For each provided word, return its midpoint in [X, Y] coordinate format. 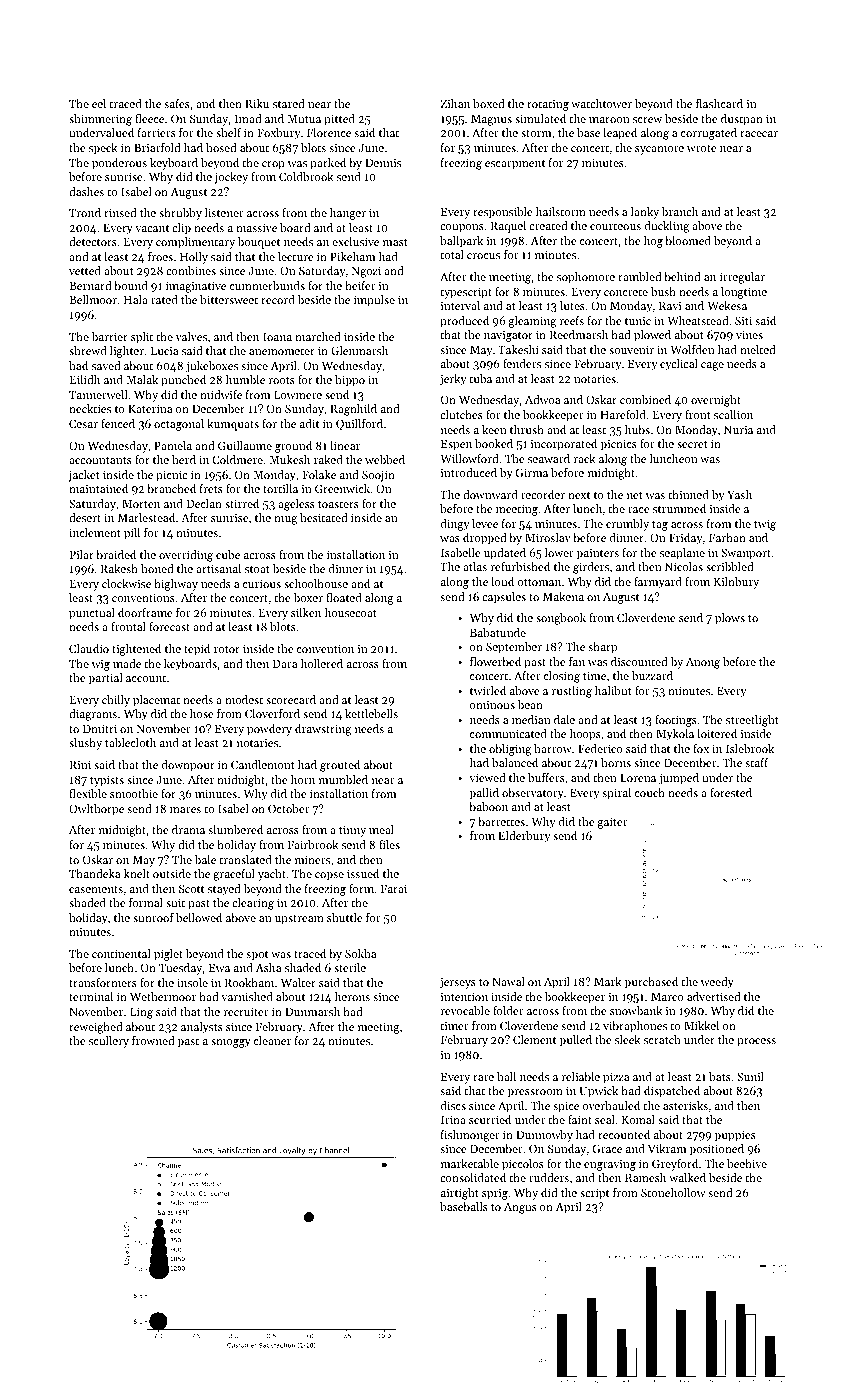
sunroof [153, 917]
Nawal [508, 981]
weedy [717, 983]
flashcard [719, 103]
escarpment [515, 165]
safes [177, 103]
